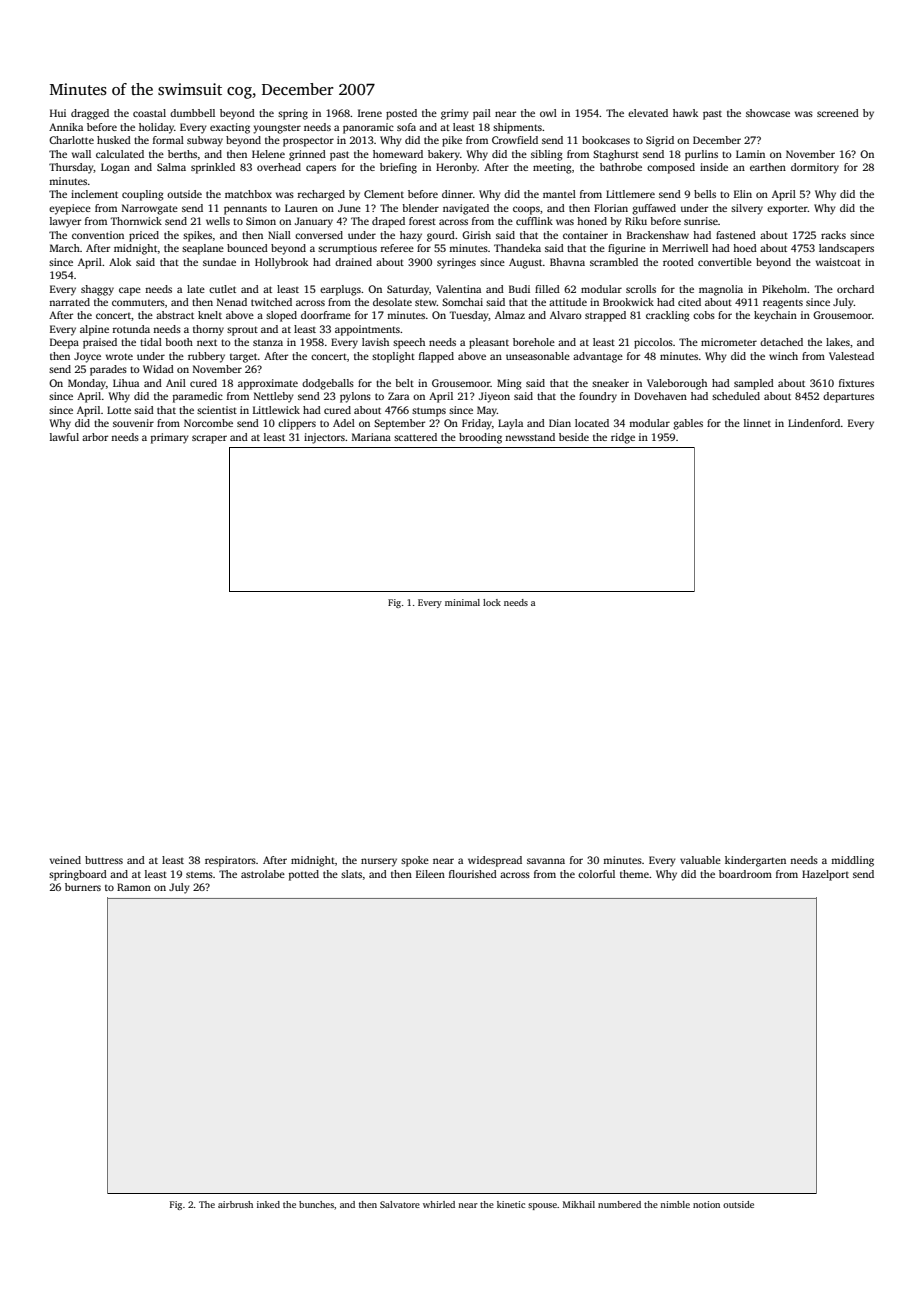  What do you see at coordinates (235, 1204) in the screenshot?
I see `airbrush` at bounding box center [235, 1204].
